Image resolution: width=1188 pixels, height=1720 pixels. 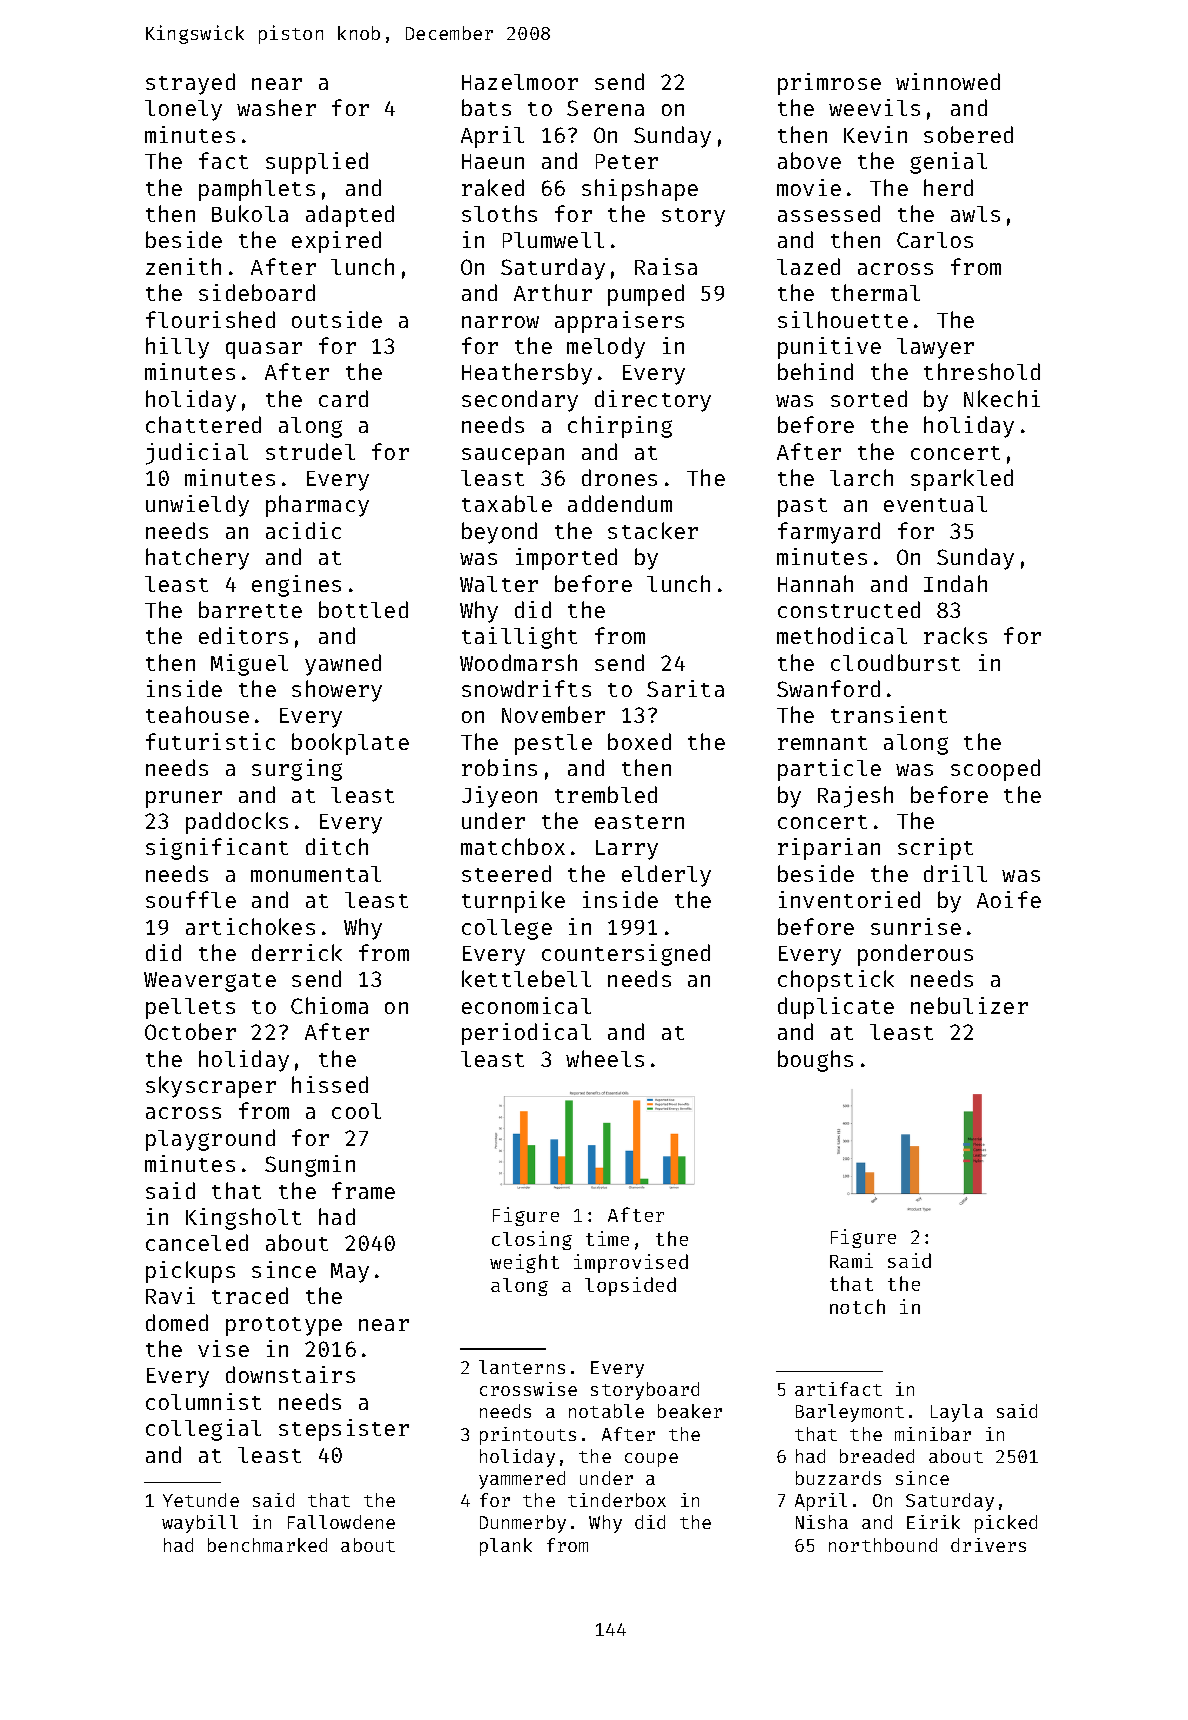 What do you see at coordinates (276, 107) in the screenshot?
I see `washer` at bounding box center [276, 107].
